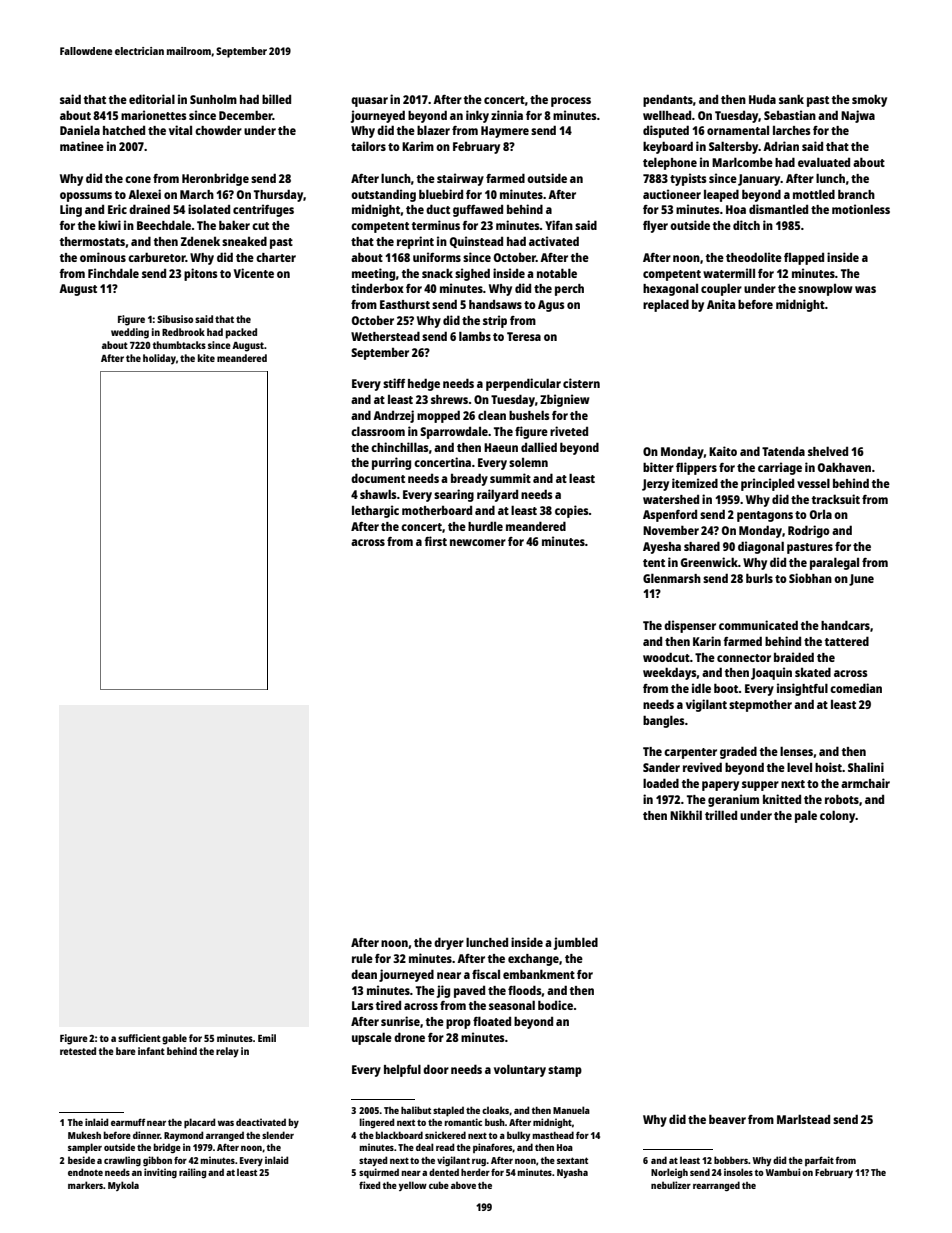 This document has height=1233, width=952. What do you see at coordinates (861, 580) in the document?
I see `June` at bounding box center [861, 580].
